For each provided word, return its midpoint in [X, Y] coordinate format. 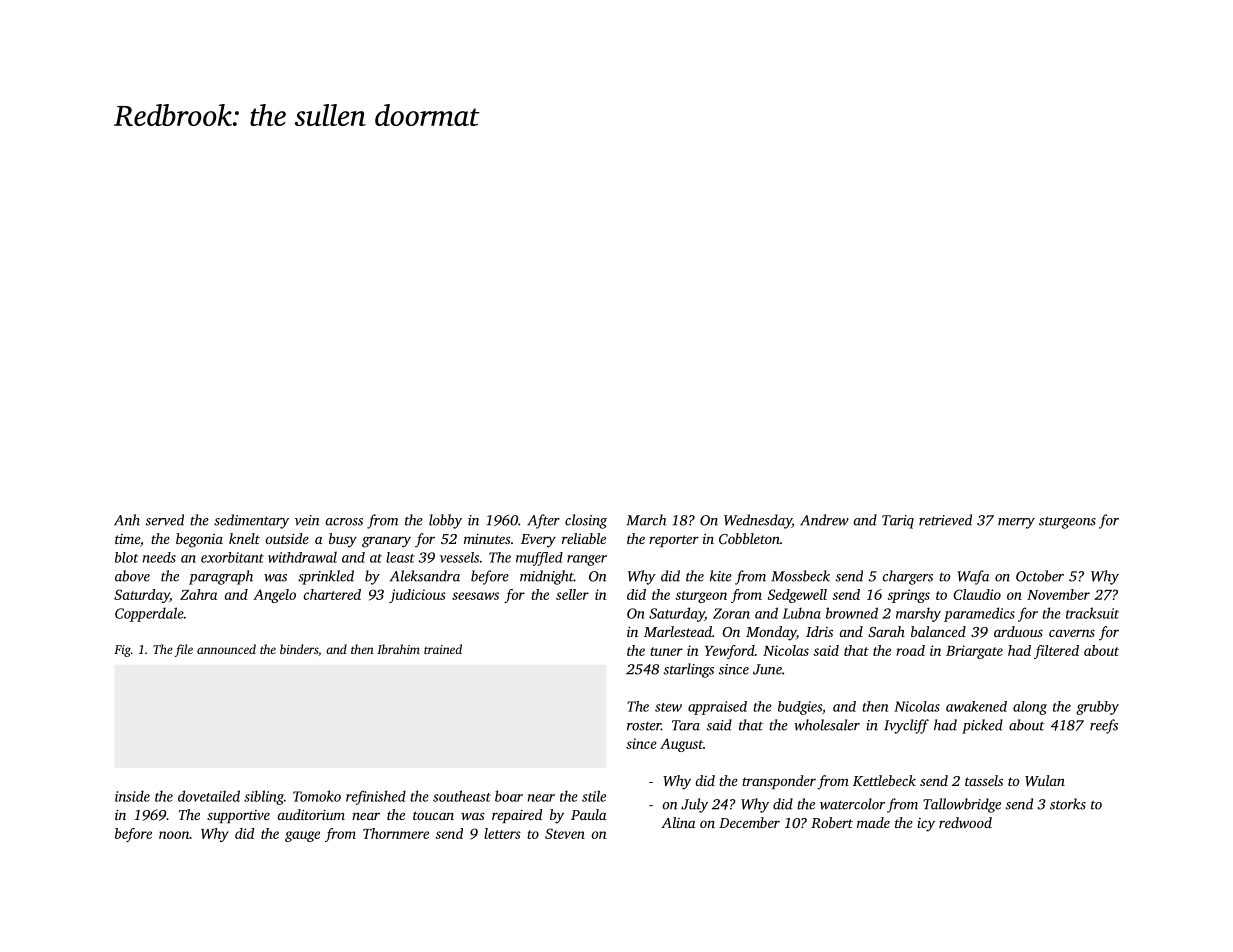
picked [982, 726]
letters [502, 833]
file [183, 650]
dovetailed [209, 796]
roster [644, 726]
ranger [587, 560]
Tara [686, 725]
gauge [302, 836]
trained [443, 649]
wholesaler [827, 725]
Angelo [274, 596]
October [1040, 576]
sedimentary [251, 521]
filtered [1056, 652]
